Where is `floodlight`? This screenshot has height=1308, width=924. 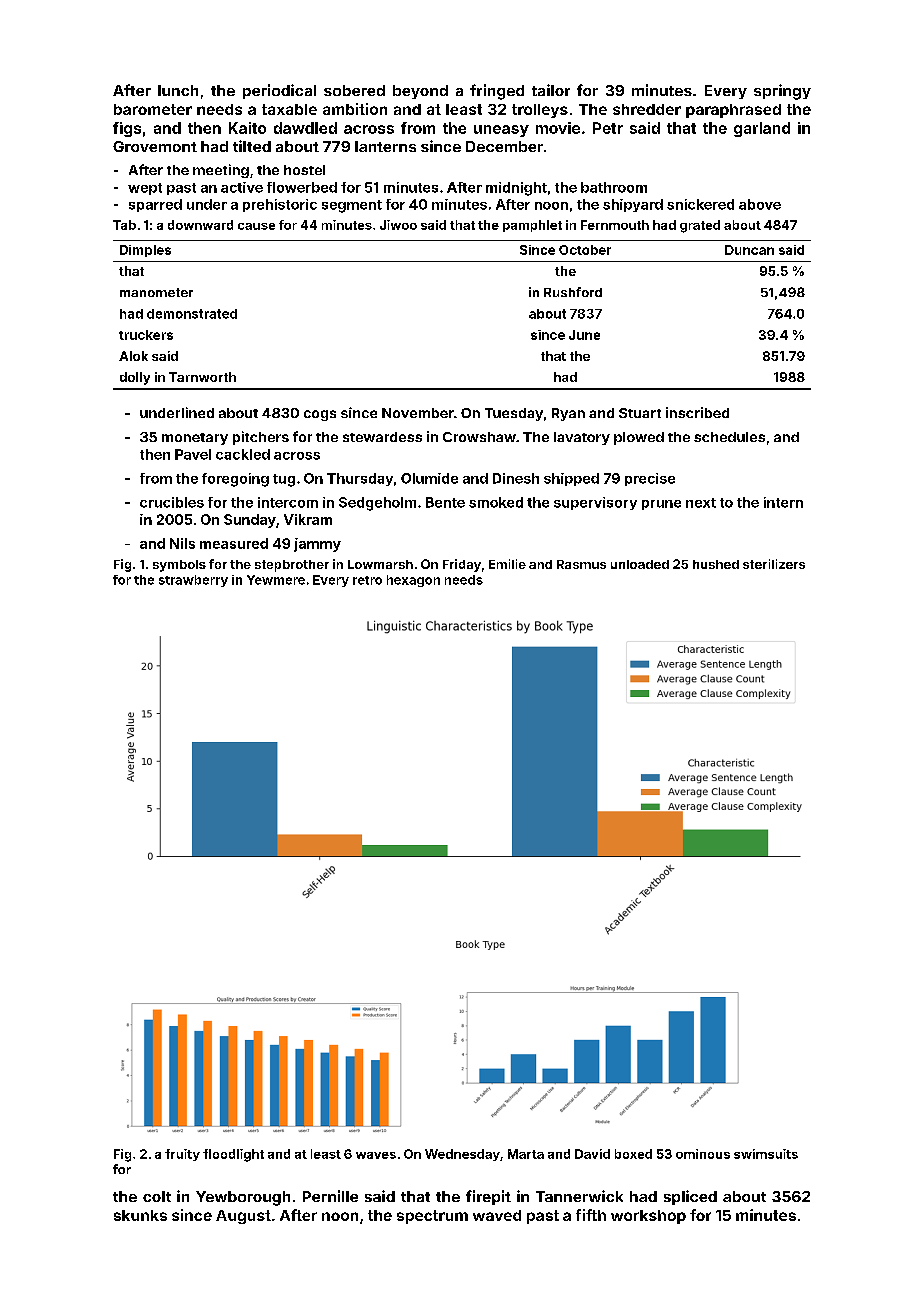 floodlight is located at coordinates (233, 1155).
